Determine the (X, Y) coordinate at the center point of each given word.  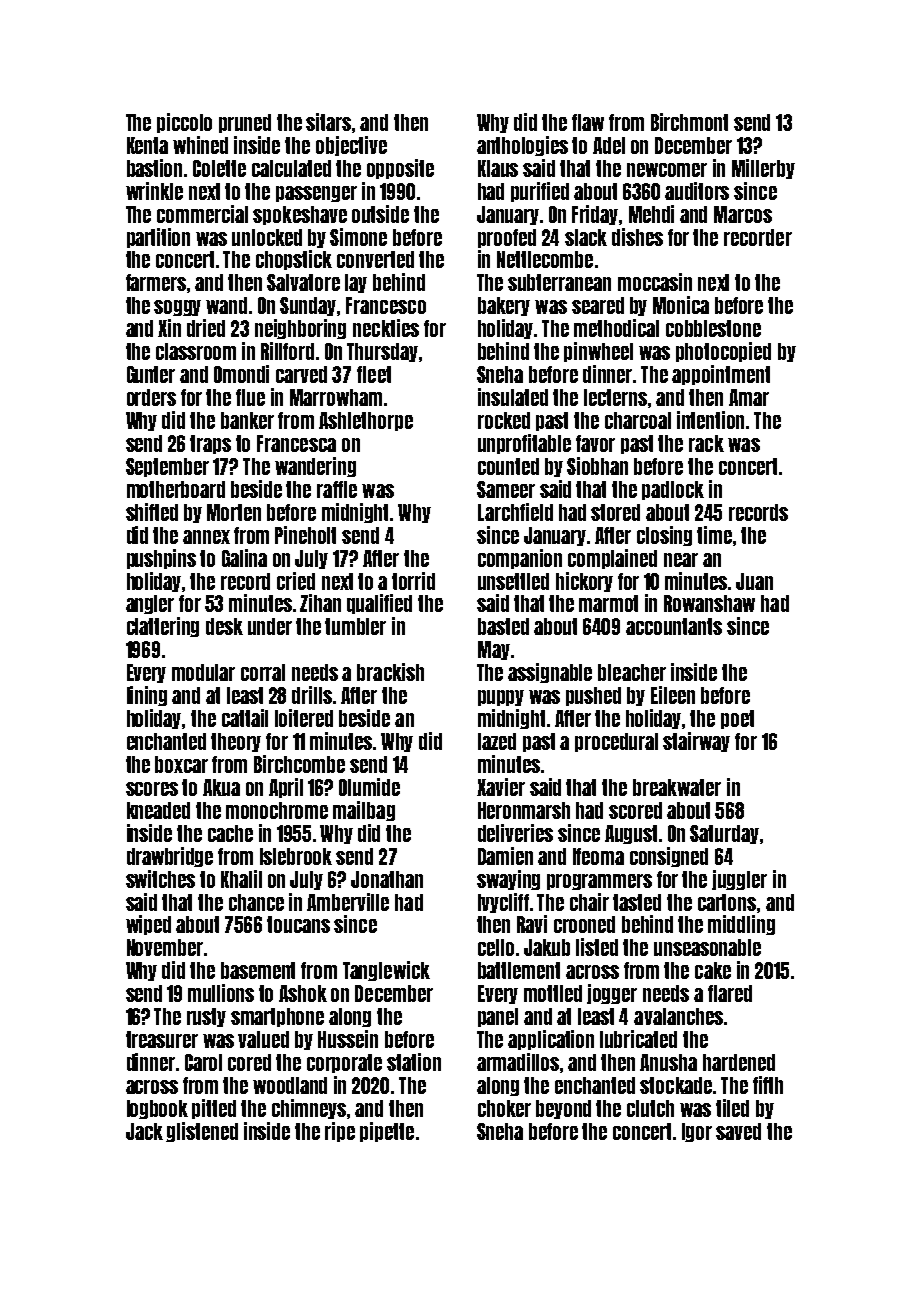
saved (738, 1131)
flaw (588, 122)
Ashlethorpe (366, 421)
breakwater (677, 787)
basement (258, 970)
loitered (304, 718)
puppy (501, 698)
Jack (144, 1131)
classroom (196, 351)
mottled (553, 993)
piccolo (184, 123)
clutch (650, 1108)
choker (504, 1108)
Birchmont (689, 122)
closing (664, 536)
